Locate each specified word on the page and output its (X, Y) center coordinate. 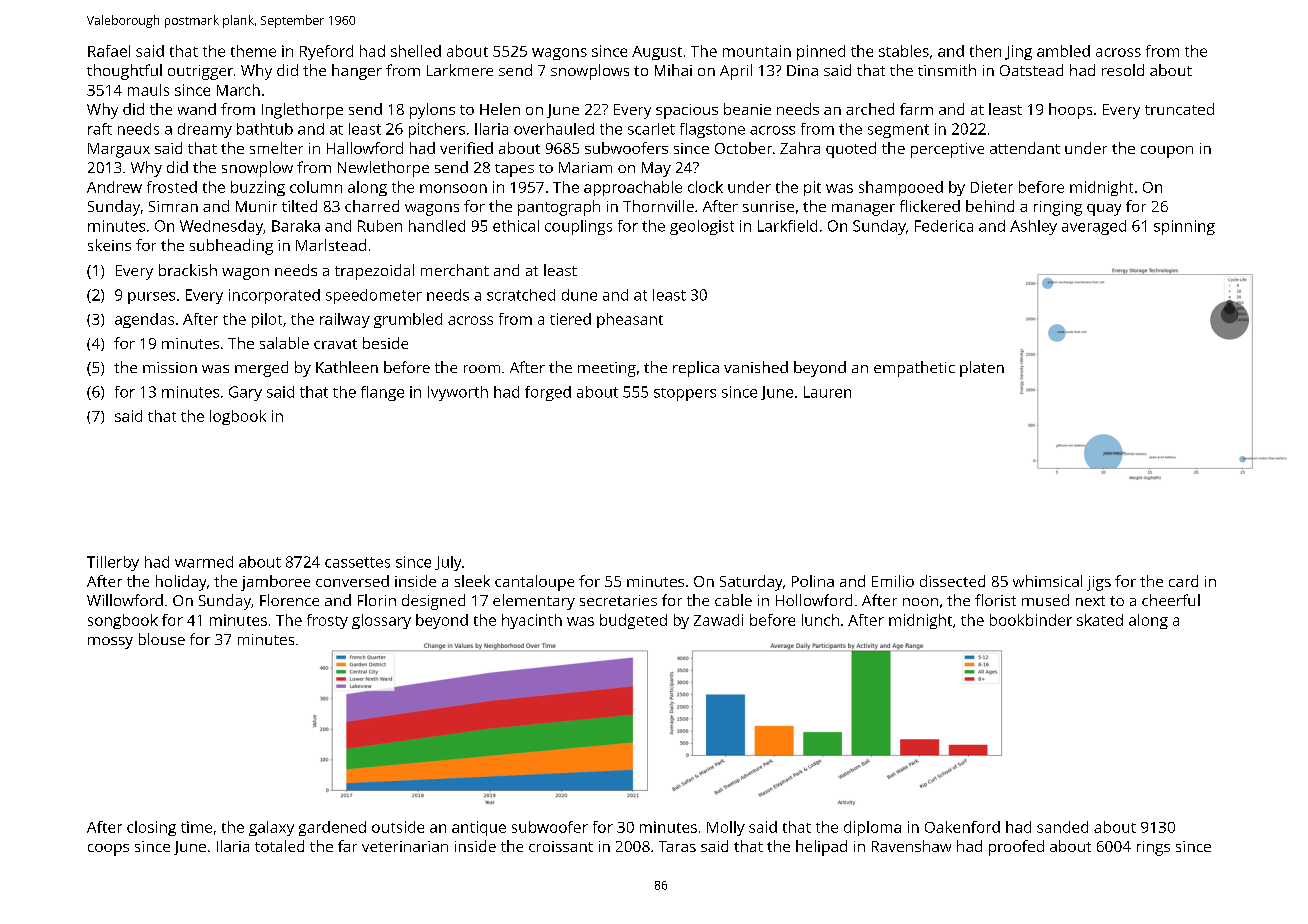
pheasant (630, 320)
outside (398, 827)
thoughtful (124, 72)
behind (990, 206)
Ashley (1033, 227)
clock (705, 187)
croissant (561, 846)
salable (284, 343)
